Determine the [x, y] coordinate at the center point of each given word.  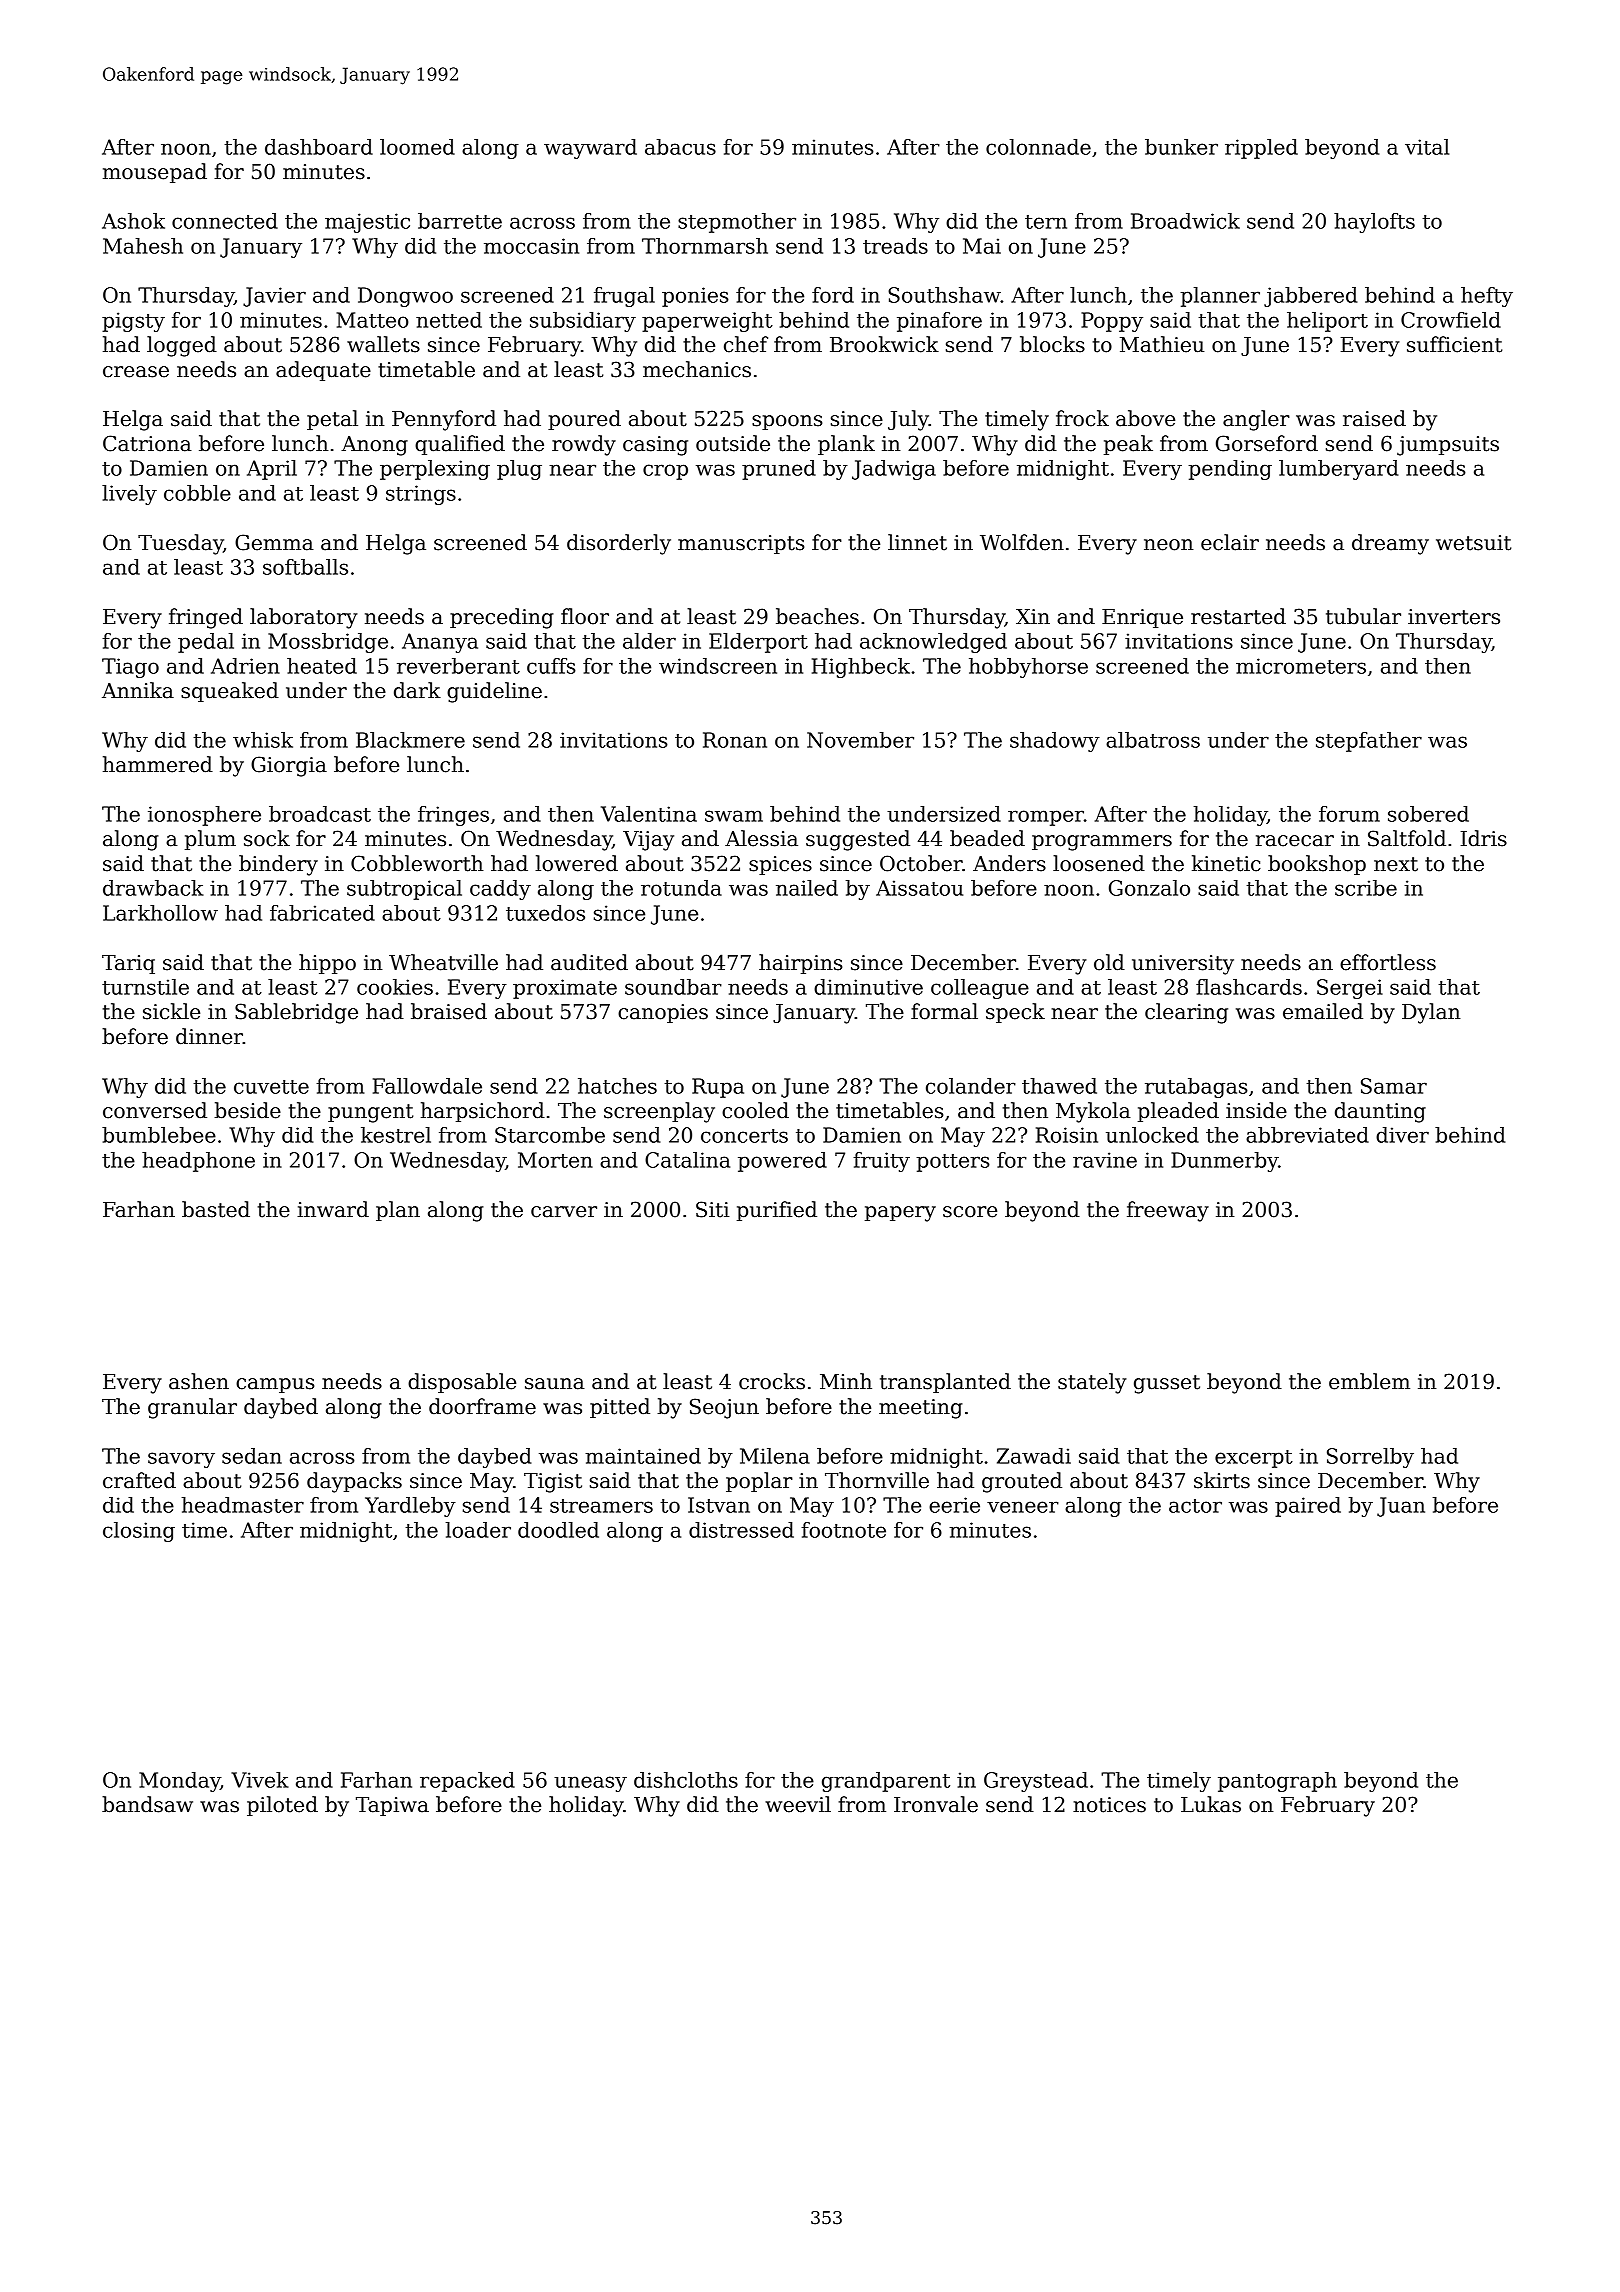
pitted [620, 1408]
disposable [462, 1383]
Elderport [758, 643]
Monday [179, 1782]
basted [216, 1209]
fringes [453, 816]
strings [421, 495]
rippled [1261, 149]
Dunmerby [1224, 1162]
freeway [1168, 1211]
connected [225, 221]
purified [777, 1211]
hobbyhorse [1028, 668]
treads [895, 246]
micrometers [1301, 666]
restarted [1238, 616]
